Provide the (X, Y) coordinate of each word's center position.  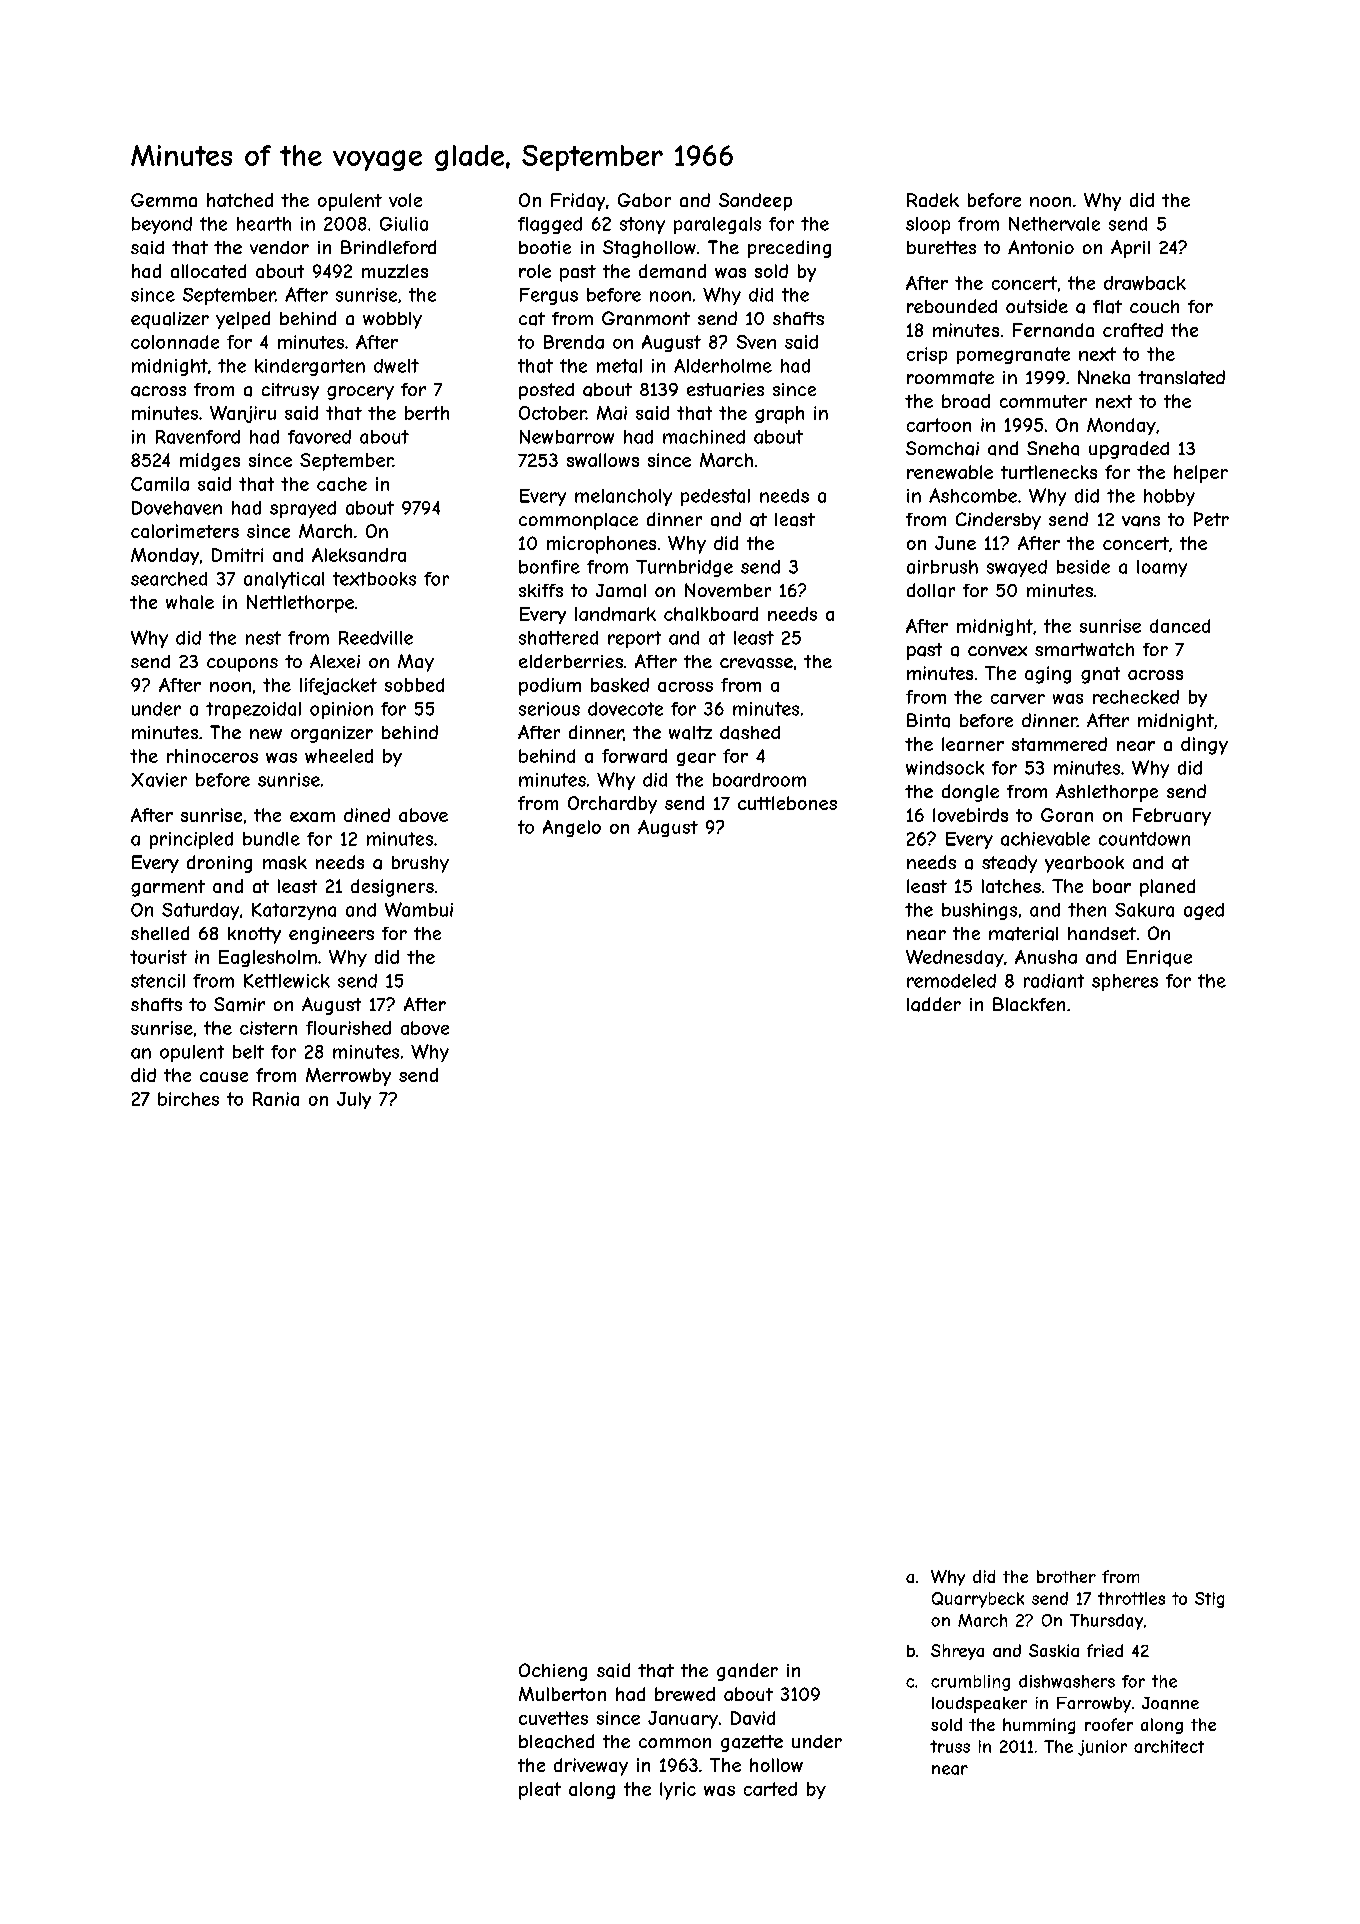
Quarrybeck (978, 1600)
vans (1141, 521)
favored (319, 437)
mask (285, 863)
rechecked (1136, 697)
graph (779, 415)
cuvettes (553, 1718)
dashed (750, 733)
